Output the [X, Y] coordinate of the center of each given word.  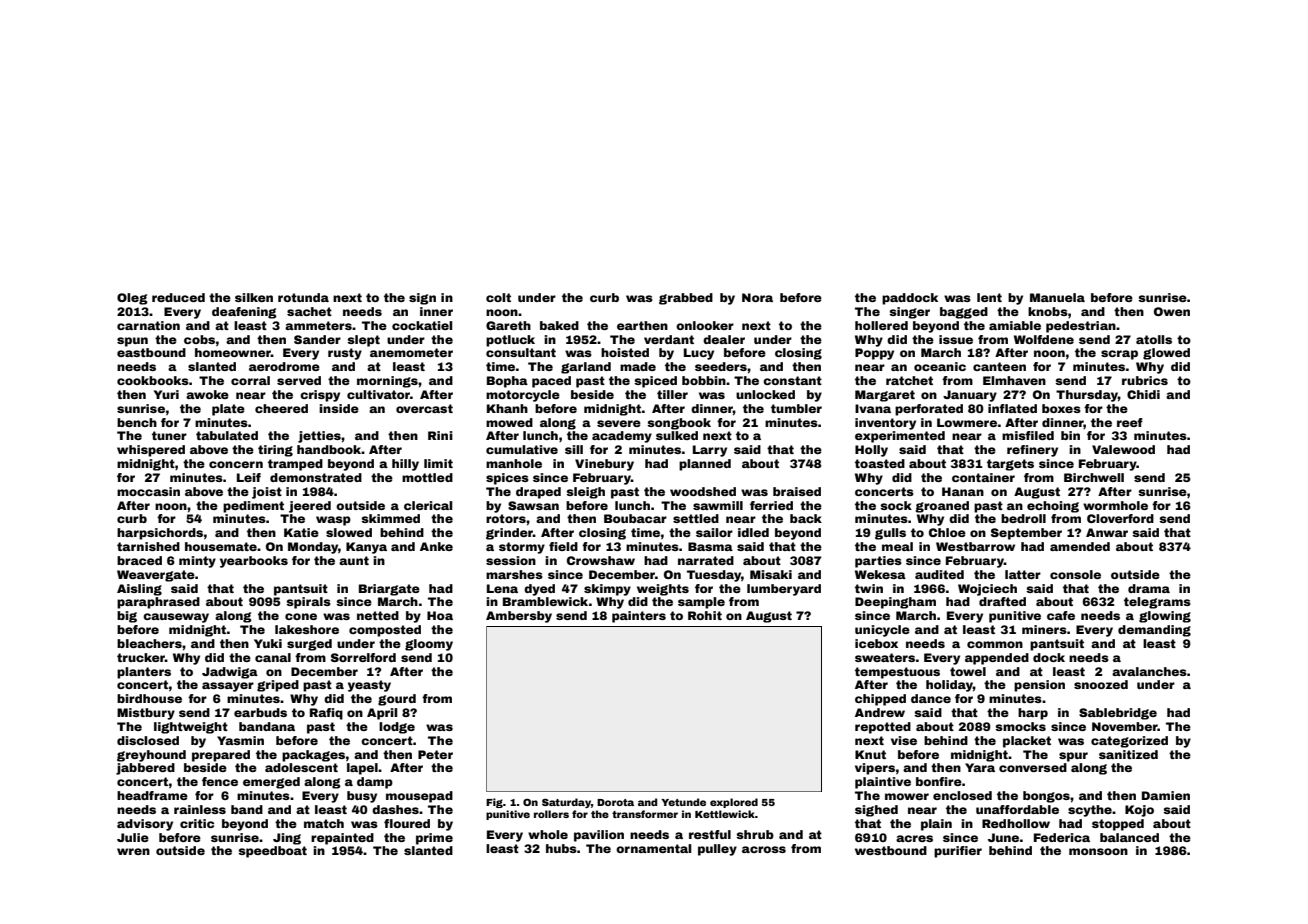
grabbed [686, 299]
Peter [435, 754]
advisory [145, 825]
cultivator [378, 394]
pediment [253, 507]
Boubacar [635, 518]
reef [1130, 422]
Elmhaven [1014, 380]
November [1125, 726]
